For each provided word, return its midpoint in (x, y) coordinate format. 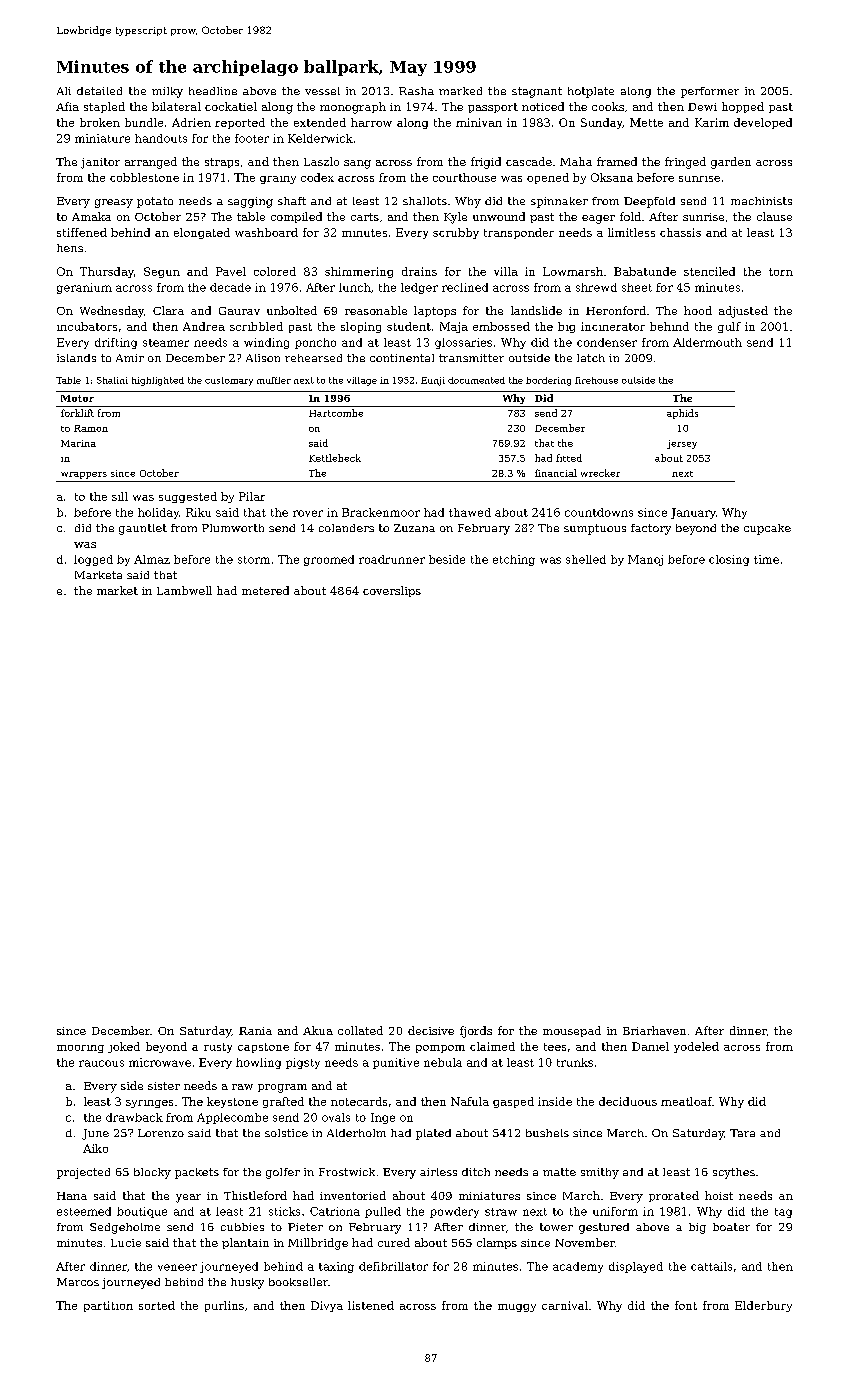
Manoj (645, 560)
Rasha (416, 91)
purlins (224, 1306)
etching (514, 560)
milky (167, 92)
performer (710, 92)
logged (93, 560)
